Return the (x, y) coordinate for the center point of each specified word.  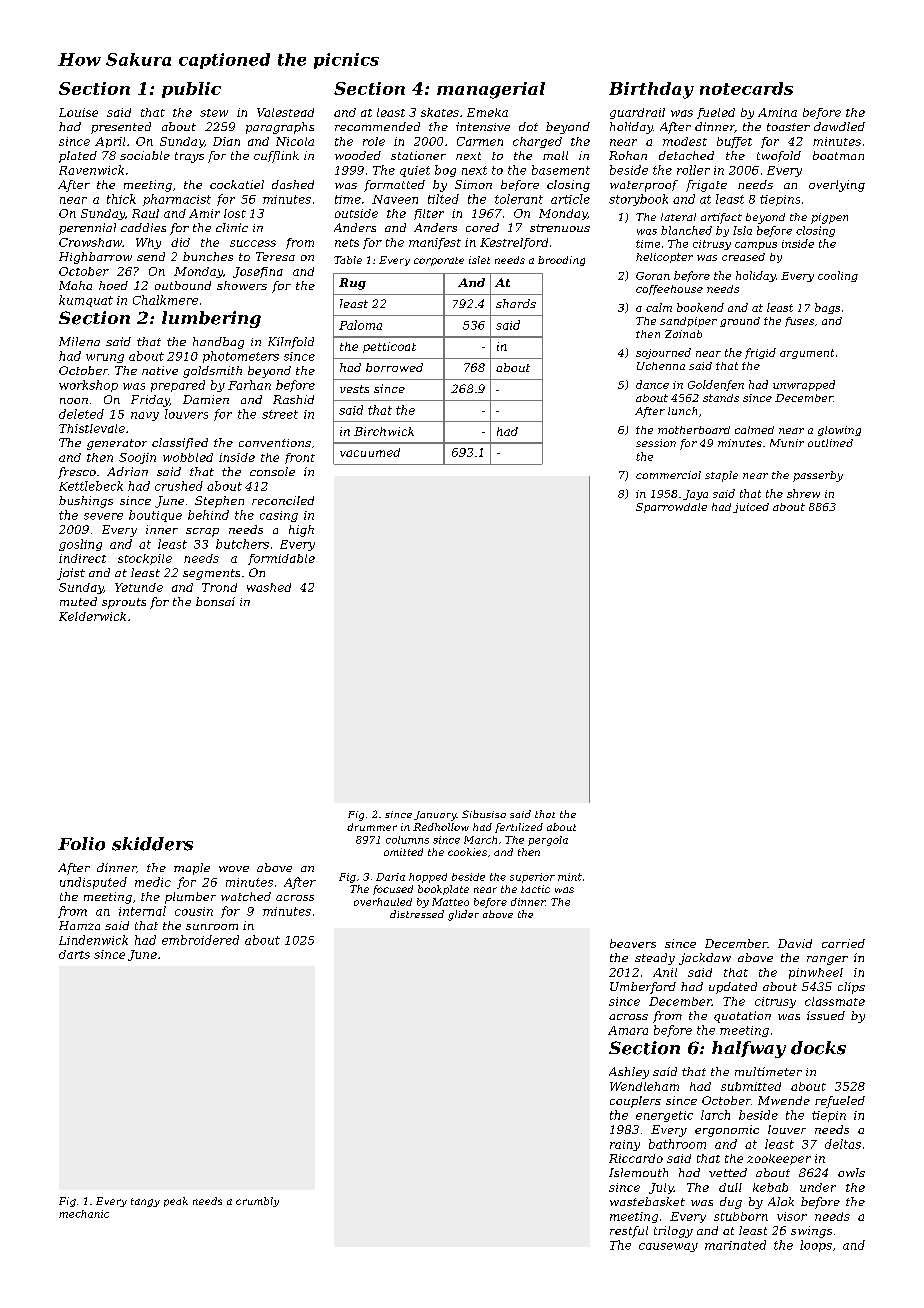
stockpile (145, 559)
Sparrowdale (671, 508)
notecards (746, 88)
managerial (491, 90)
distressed (417, 914)
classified (180, 444)
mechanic (84, 1214)
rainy (625, 1145)
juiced (751, 508)
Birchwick (384, 431)
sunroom (212, 927)
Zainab (683, 334)
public (191, 90)
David (795, 943)
